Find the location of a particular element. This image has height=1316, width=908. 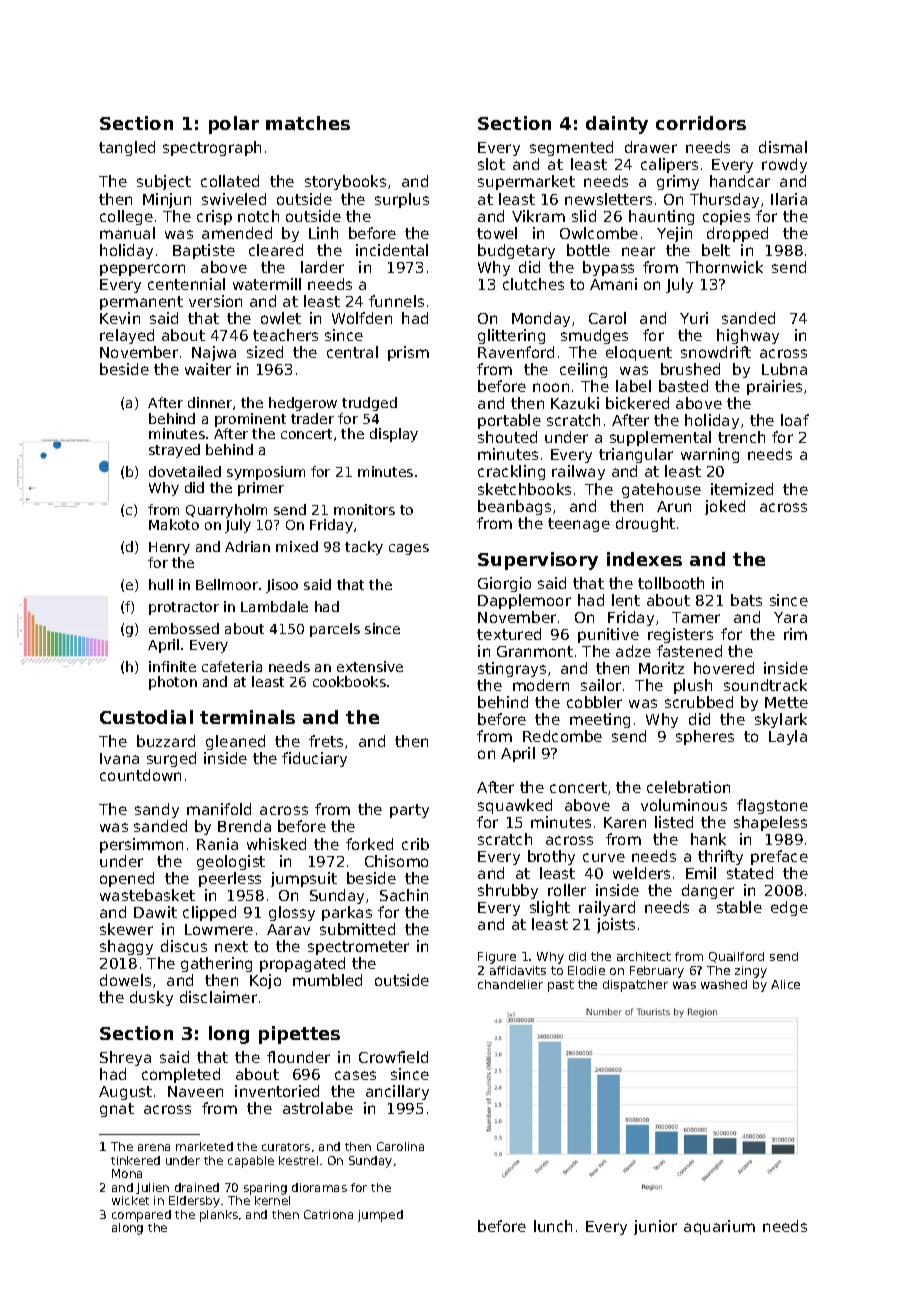

itemized is located at coordinates (742, 489).
